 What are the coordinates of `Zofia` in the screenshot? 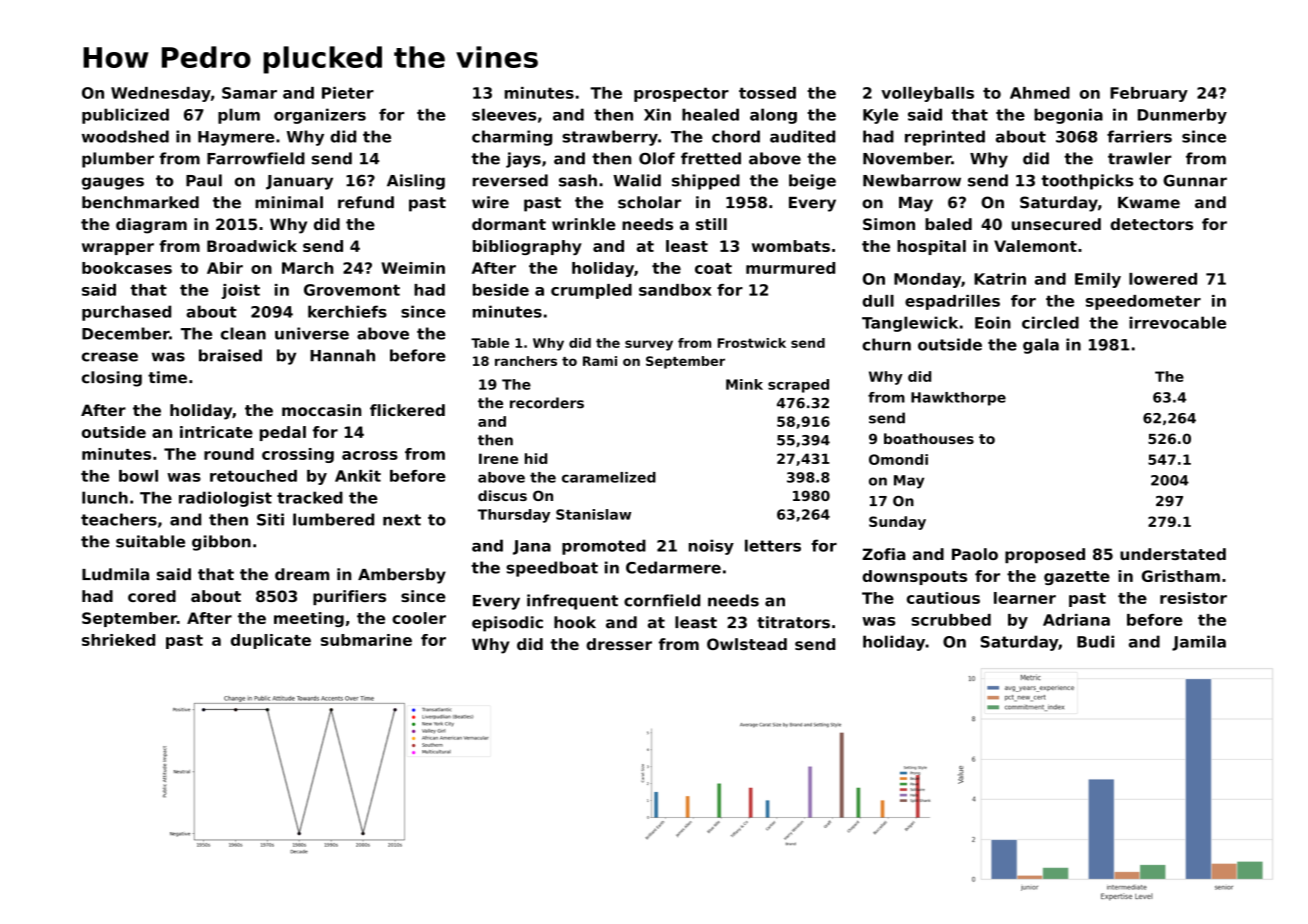 It's located at (884, 554).
